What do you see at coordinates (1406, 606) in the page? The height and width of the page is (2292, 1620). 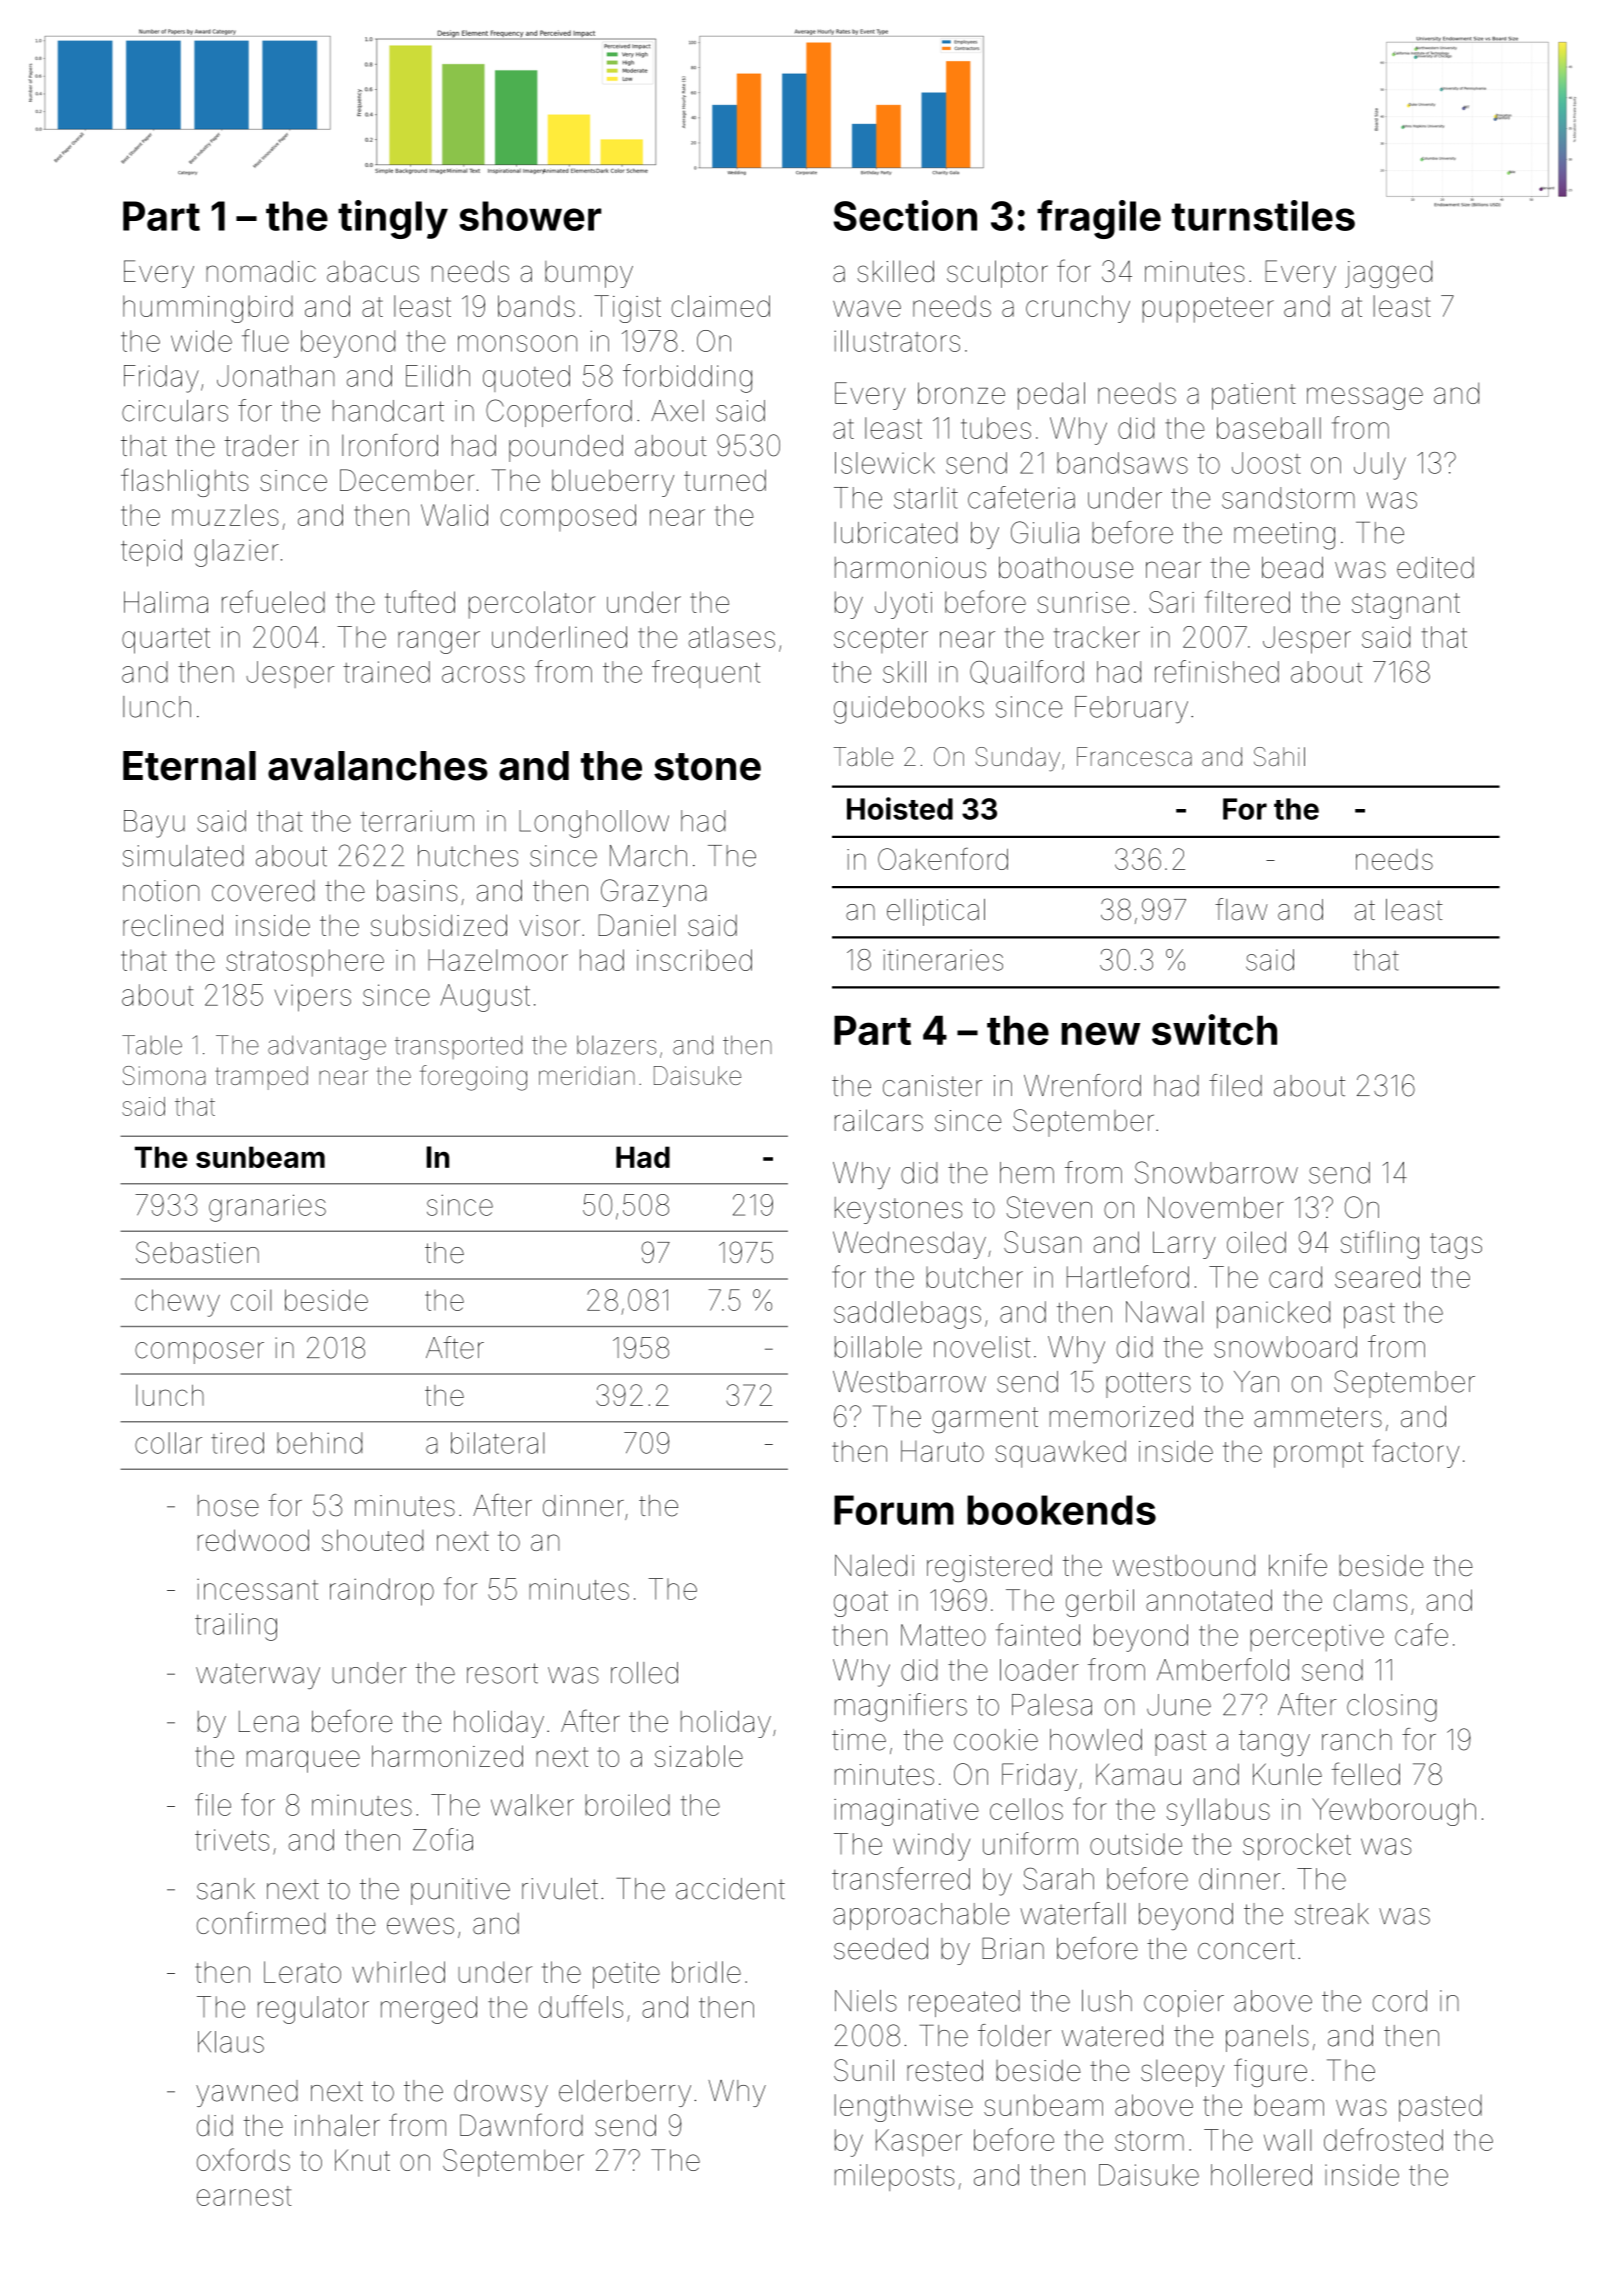 I see `stagnant` at bounding box center [1406, 606].
